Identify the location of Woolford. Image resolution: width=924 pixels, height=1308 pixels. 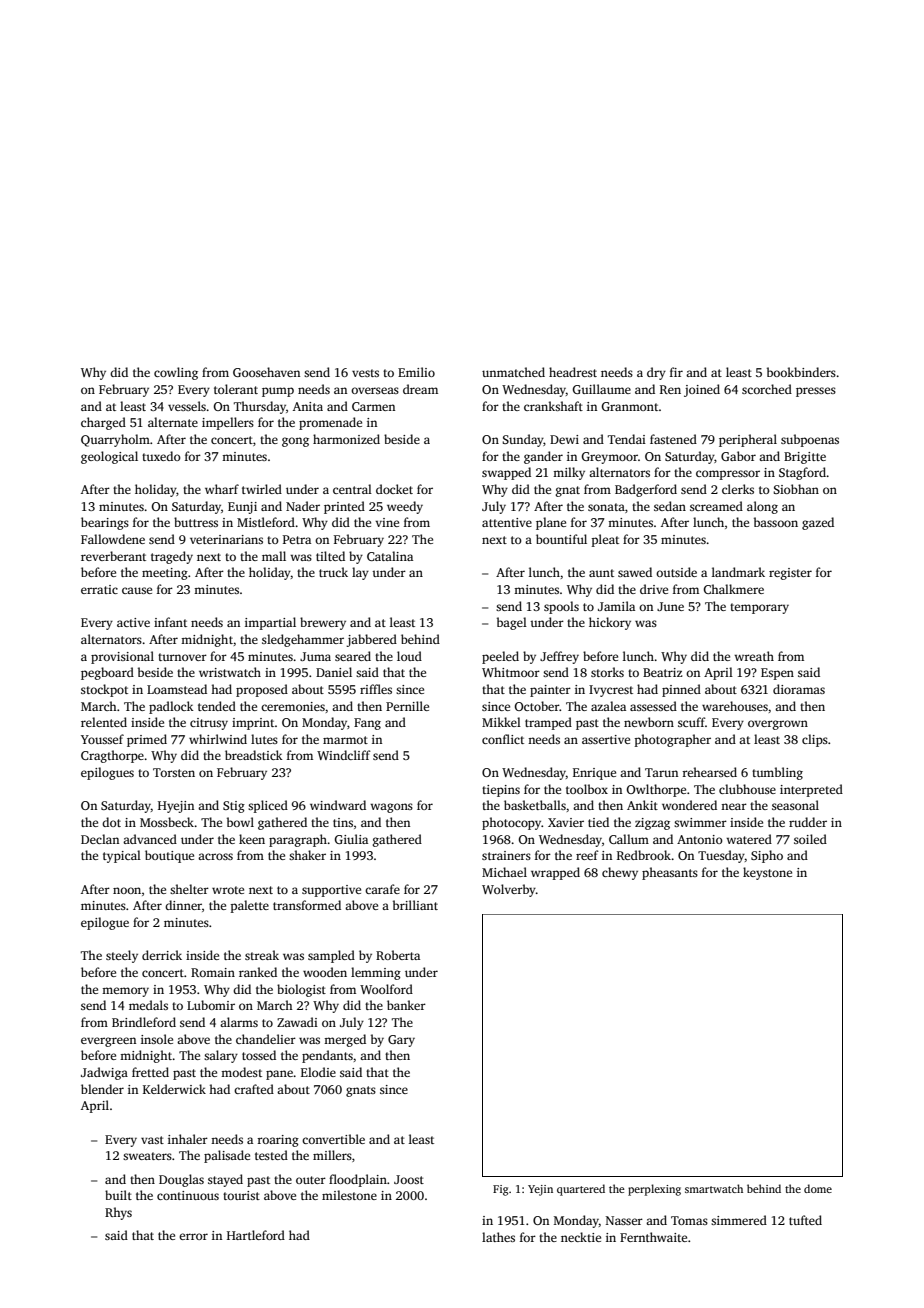
(386, 989).
